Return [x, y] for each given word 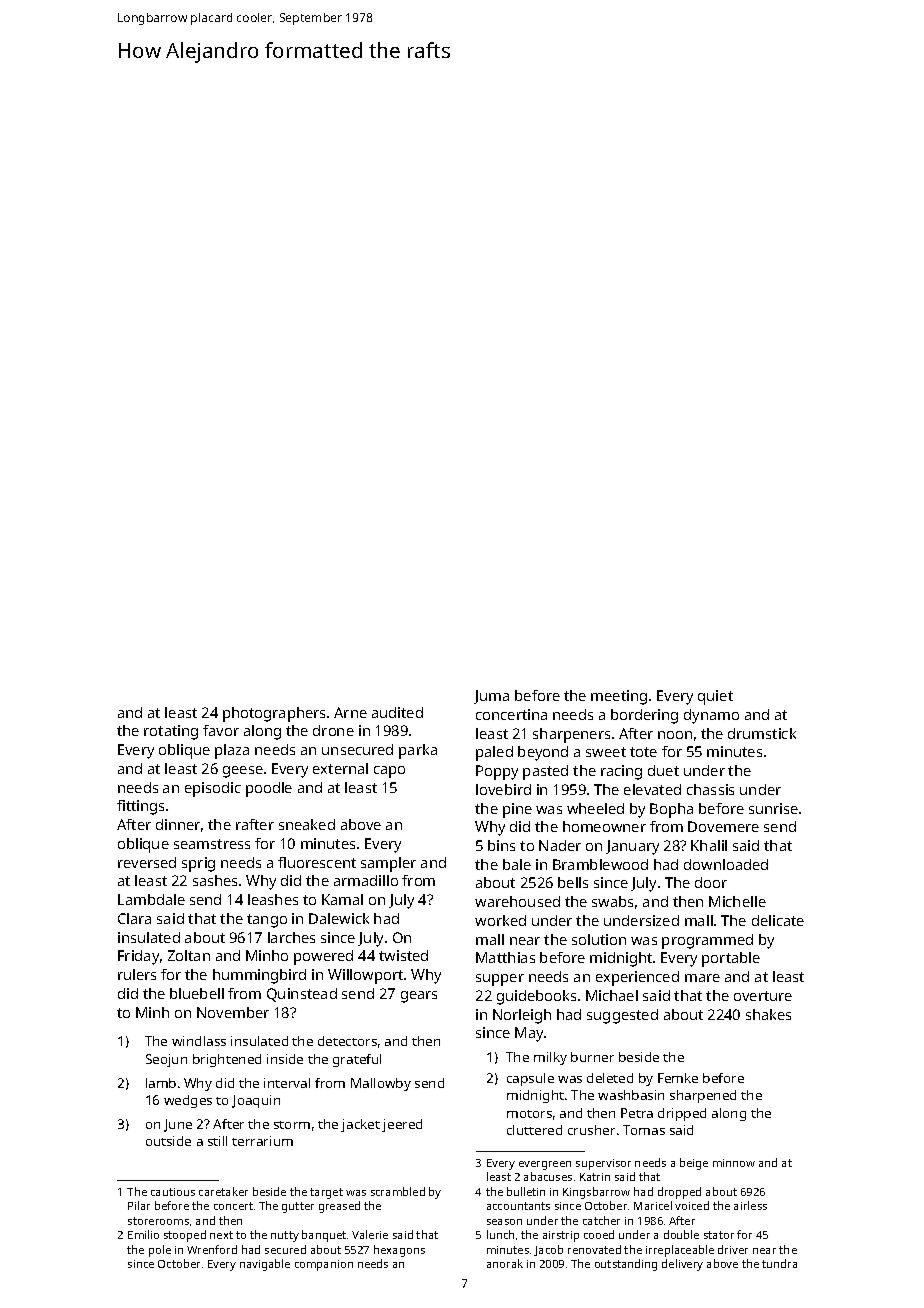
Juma [491, 697]
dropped [679, 1193]
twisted [403, 955]
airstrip [561, 1236]
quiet [715, 697]
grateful [357, 1060]
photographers [274, 714]
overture [763, 996]
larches [291, 937]
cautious [173, 1192]
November [233, 1012]
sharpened [703, 1096]
